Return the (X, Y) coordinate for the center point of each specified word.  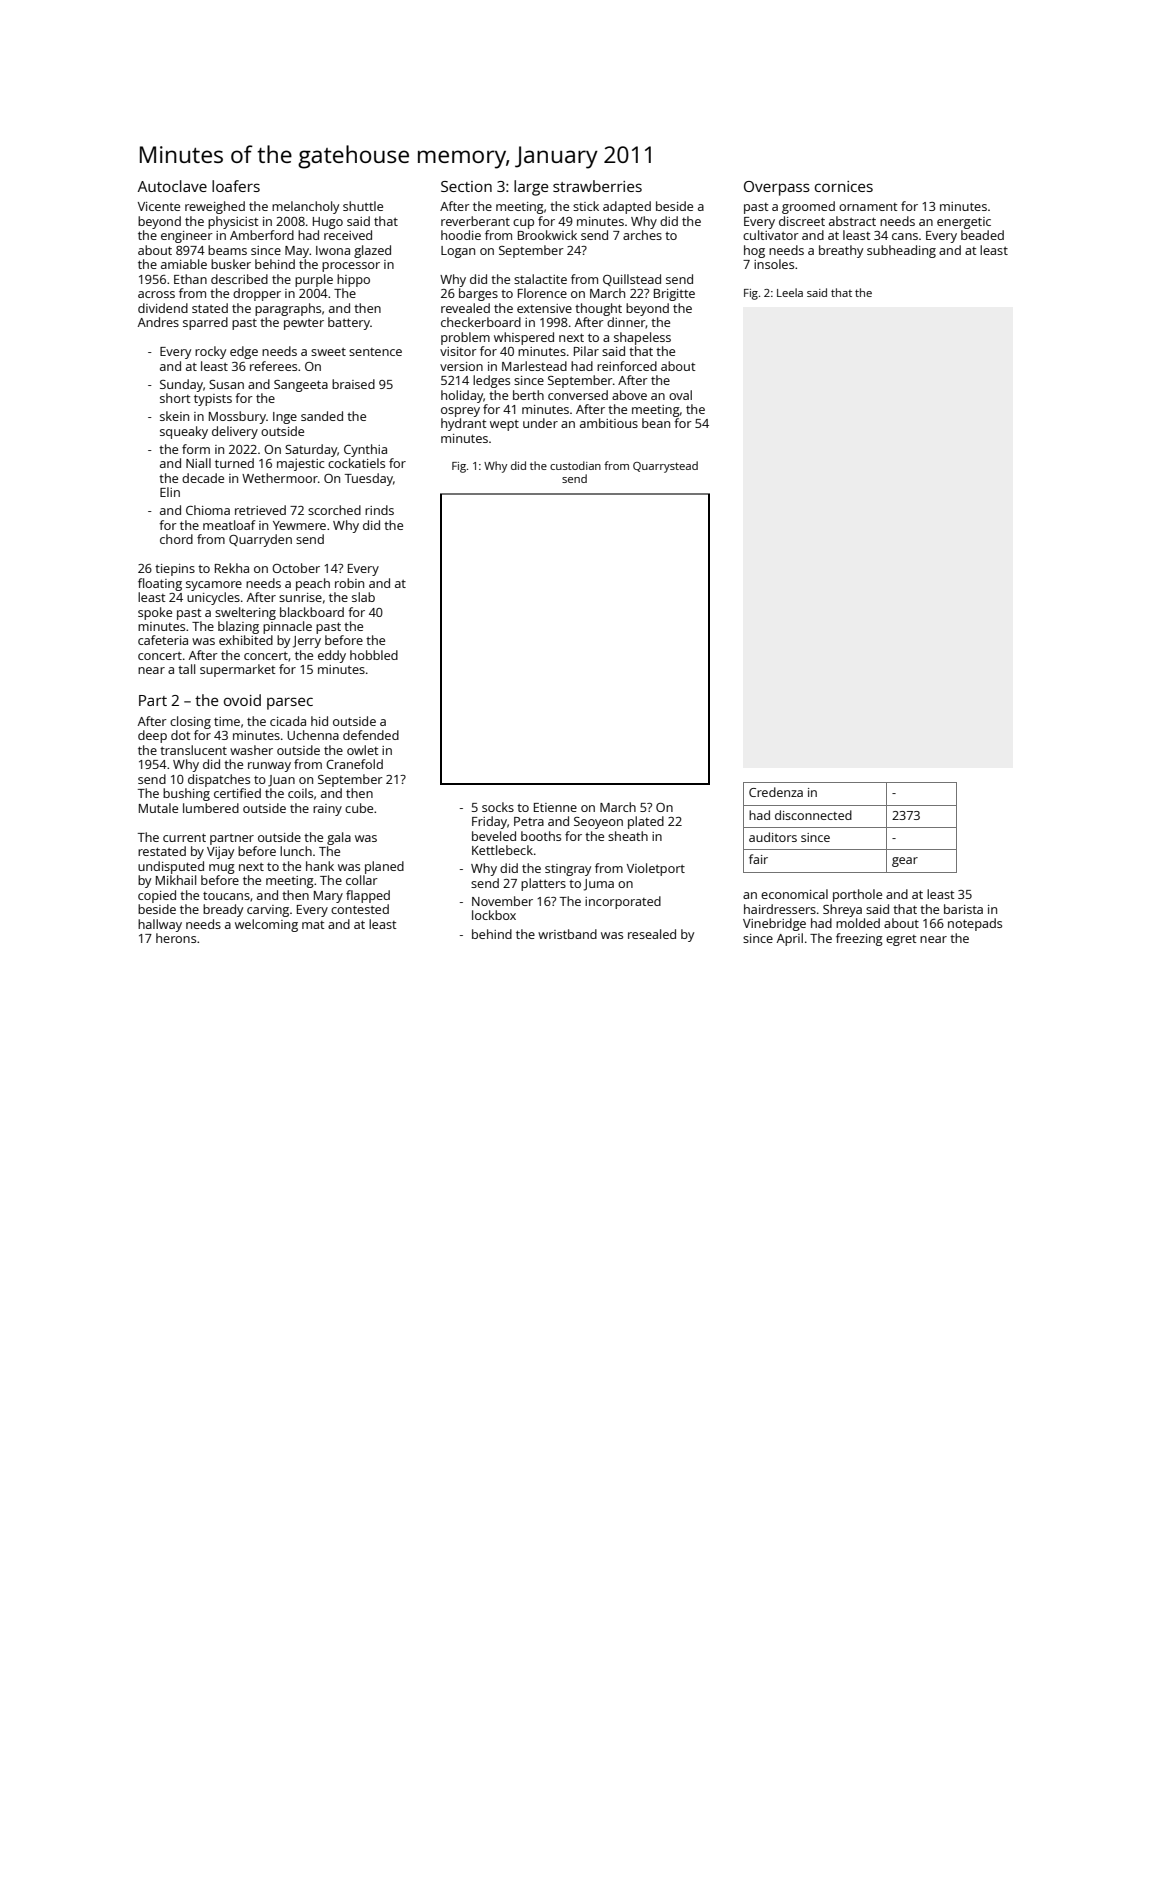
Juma (599, 885)
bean (656, 423)
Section (466, 186)
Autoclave (172, 186)
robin (349, 583)
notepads (975, 924)
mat (313, 925)
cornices (844, 186)
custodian (575, 465)
